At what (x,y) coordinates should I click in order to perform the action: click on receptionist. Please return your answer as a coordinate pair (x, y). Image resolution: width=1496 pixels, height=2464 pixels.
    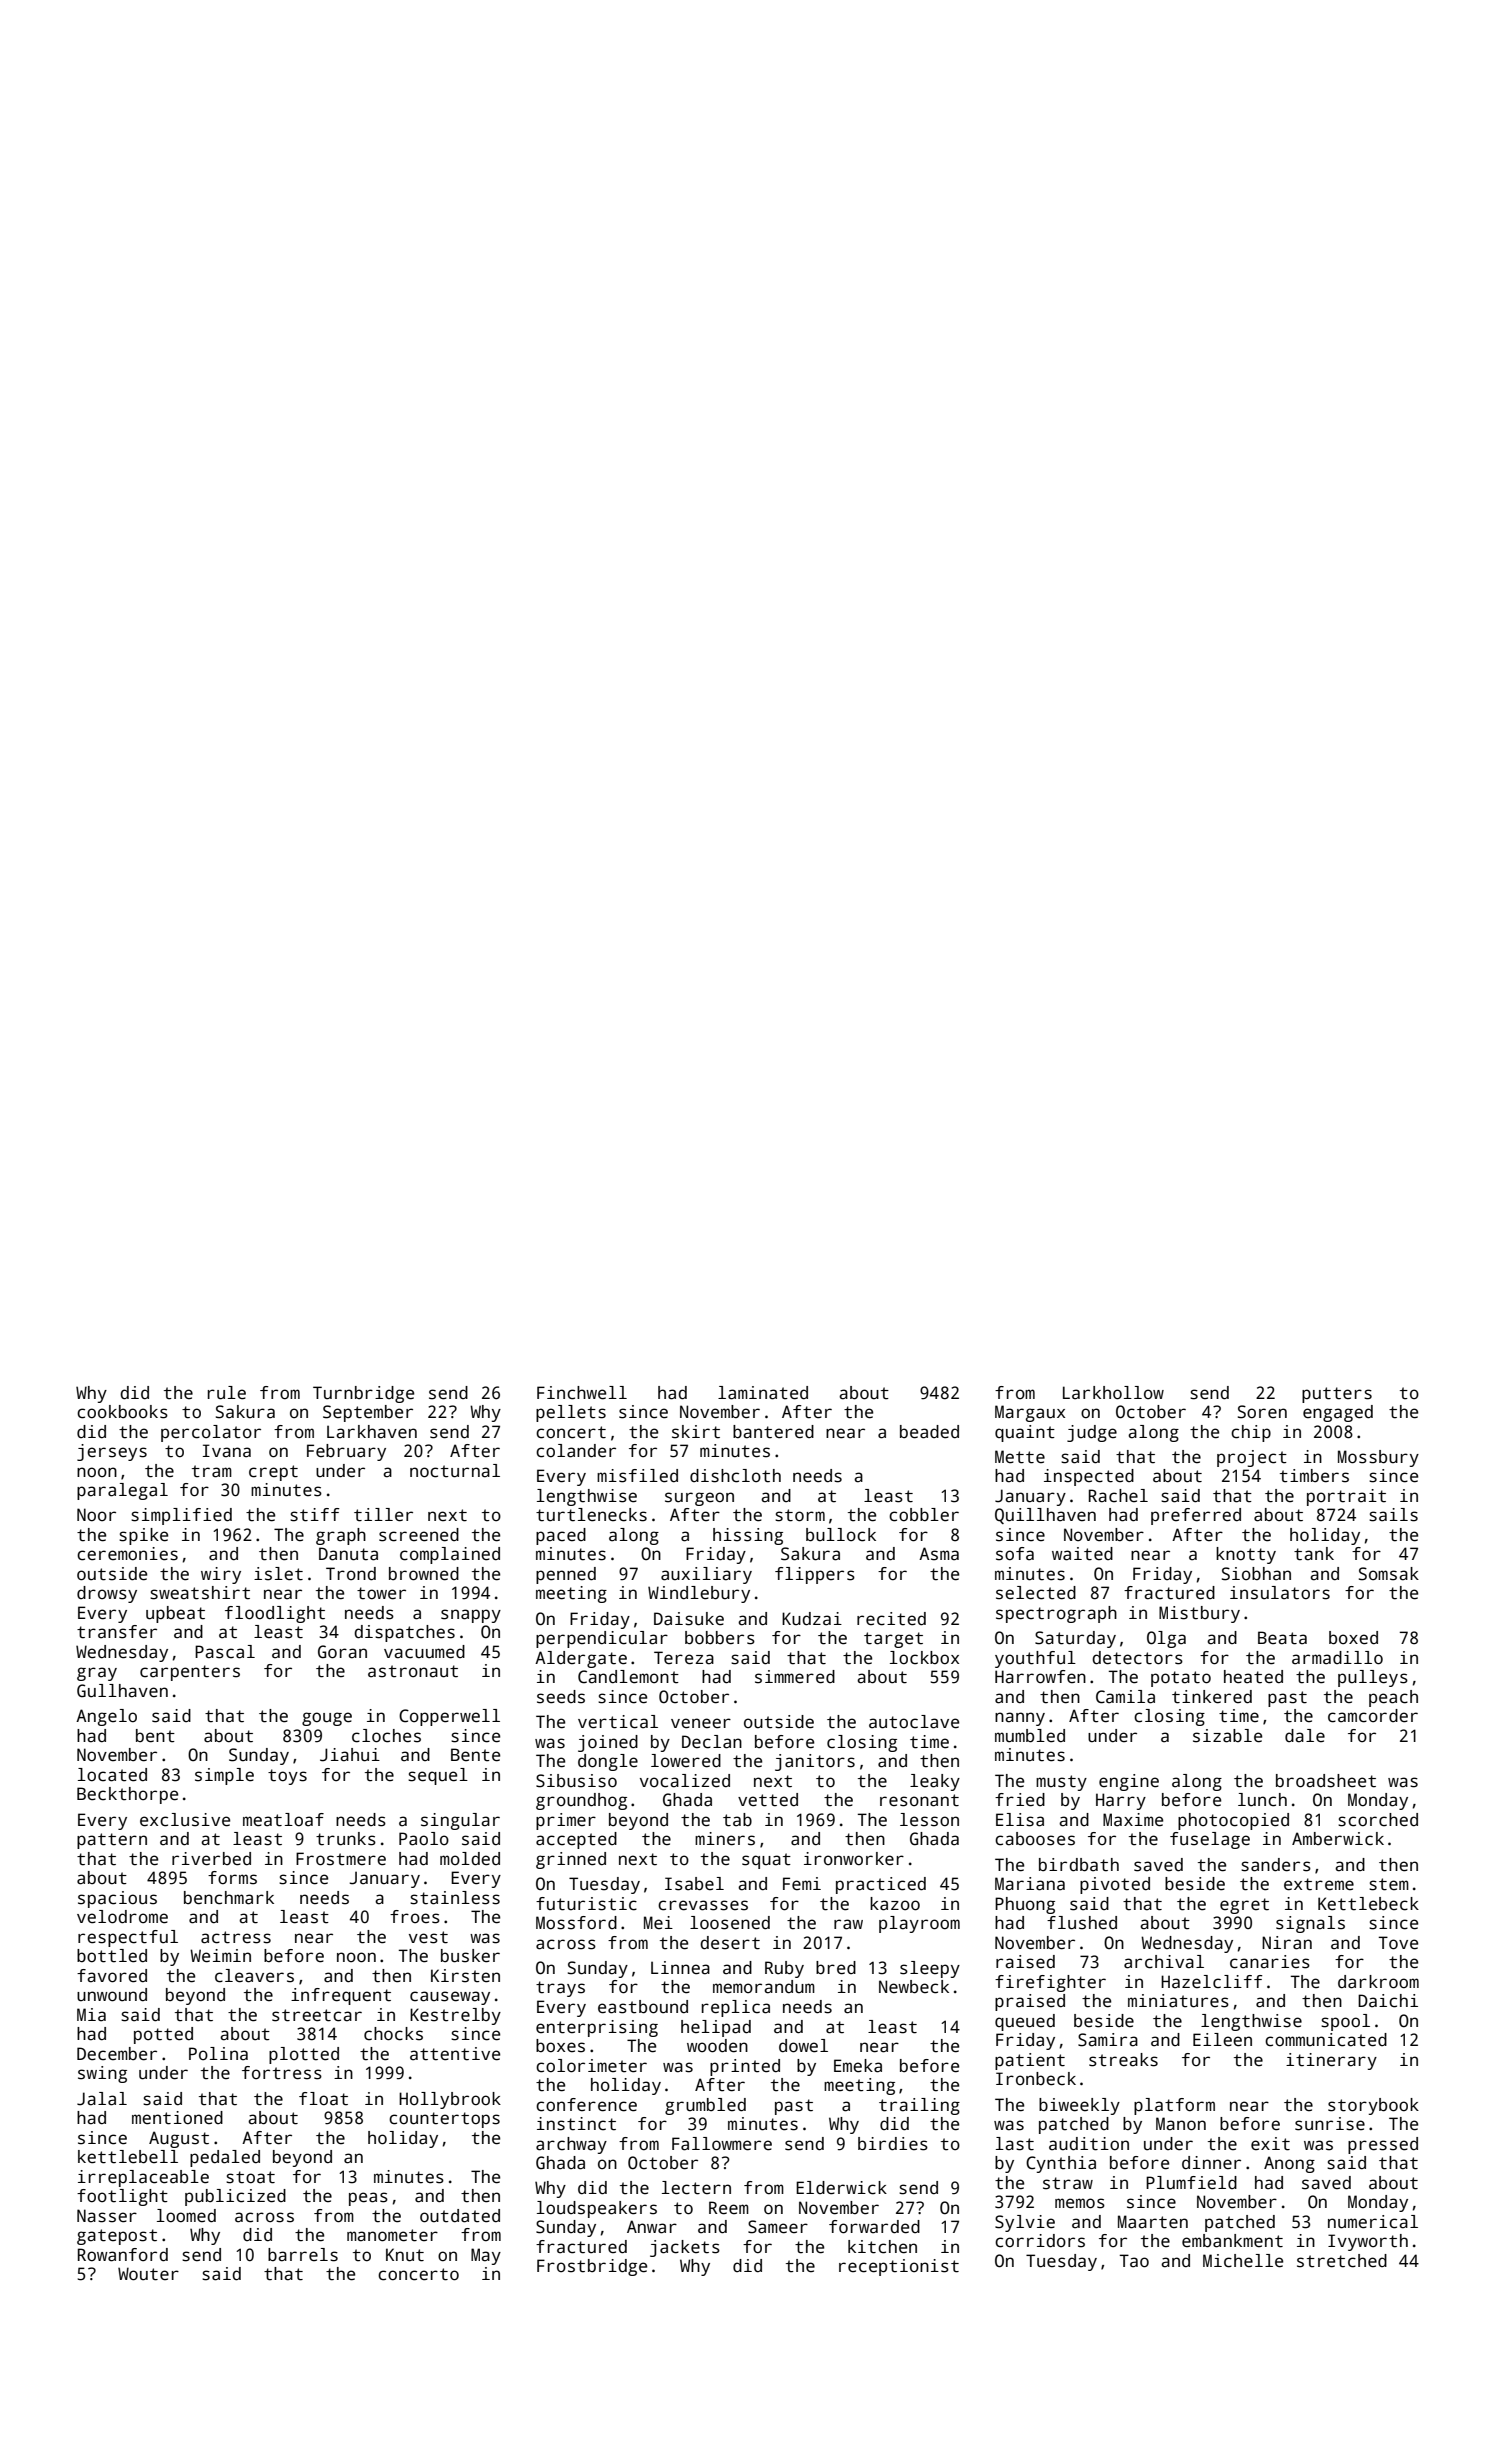
    Looking at the image, I should click on (899, 2267).
